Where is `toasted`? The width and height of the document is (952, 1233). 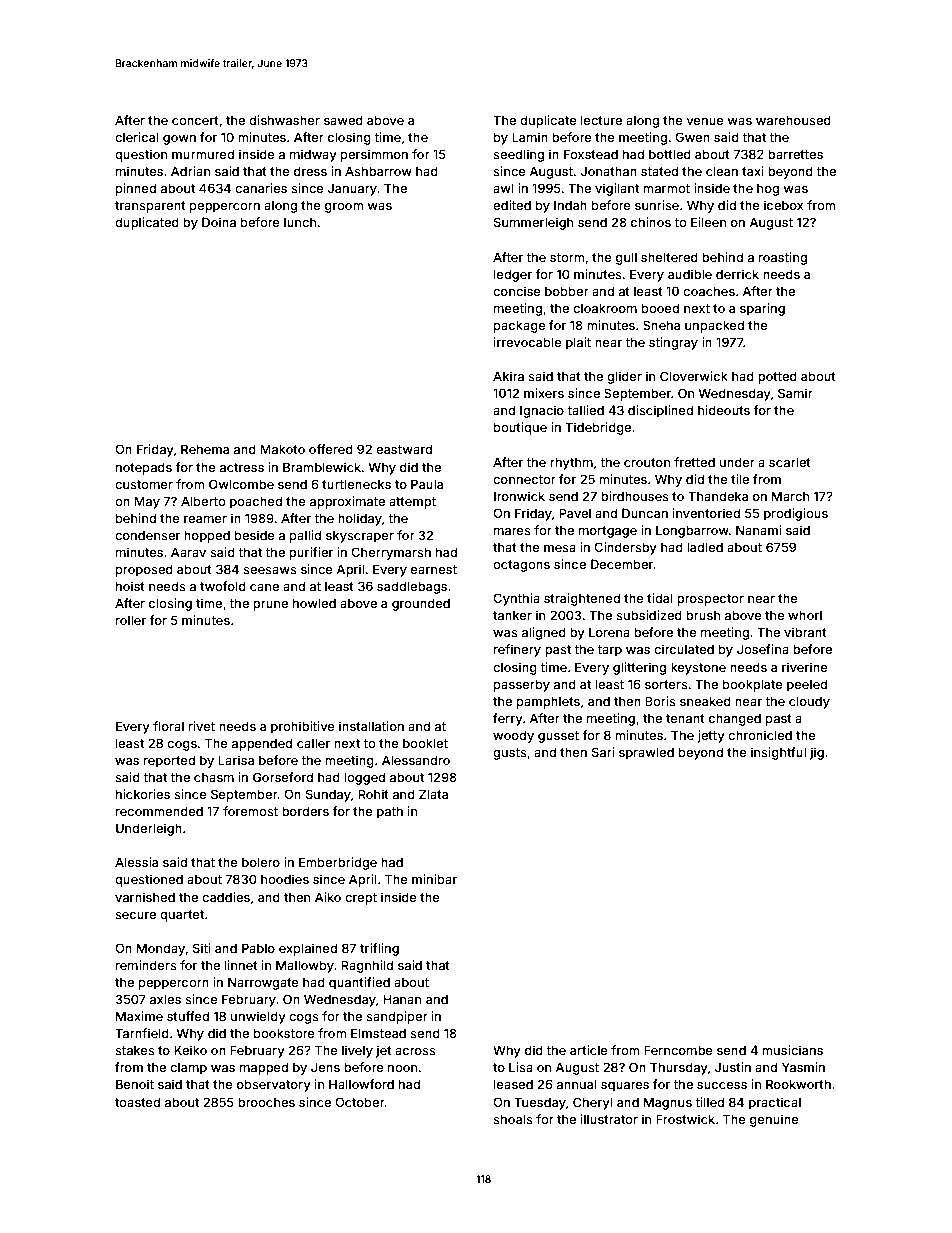 toasted is located at coordinates (137, 1102).
